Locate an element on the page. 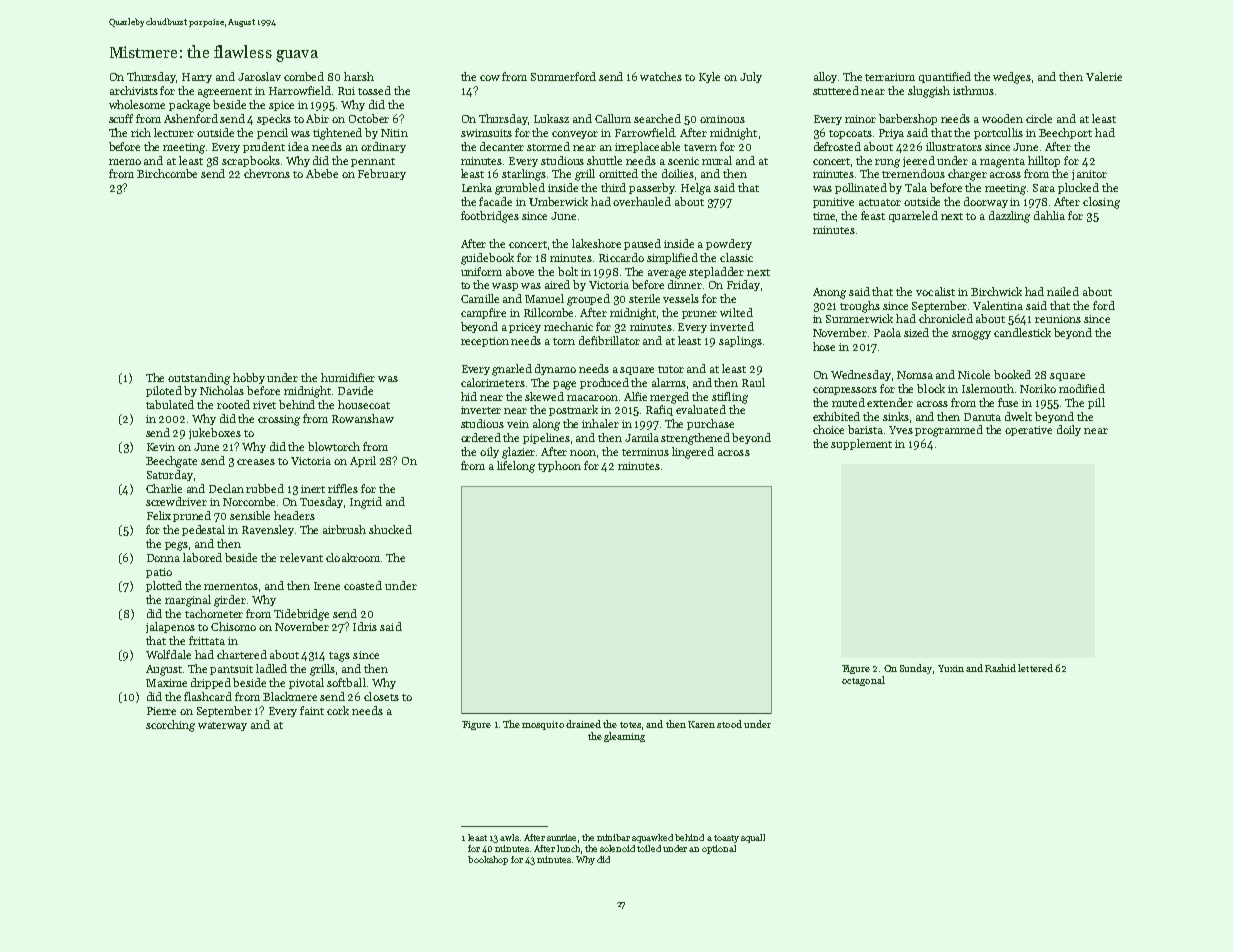  Kyle is located at coordinates (709, 77).
